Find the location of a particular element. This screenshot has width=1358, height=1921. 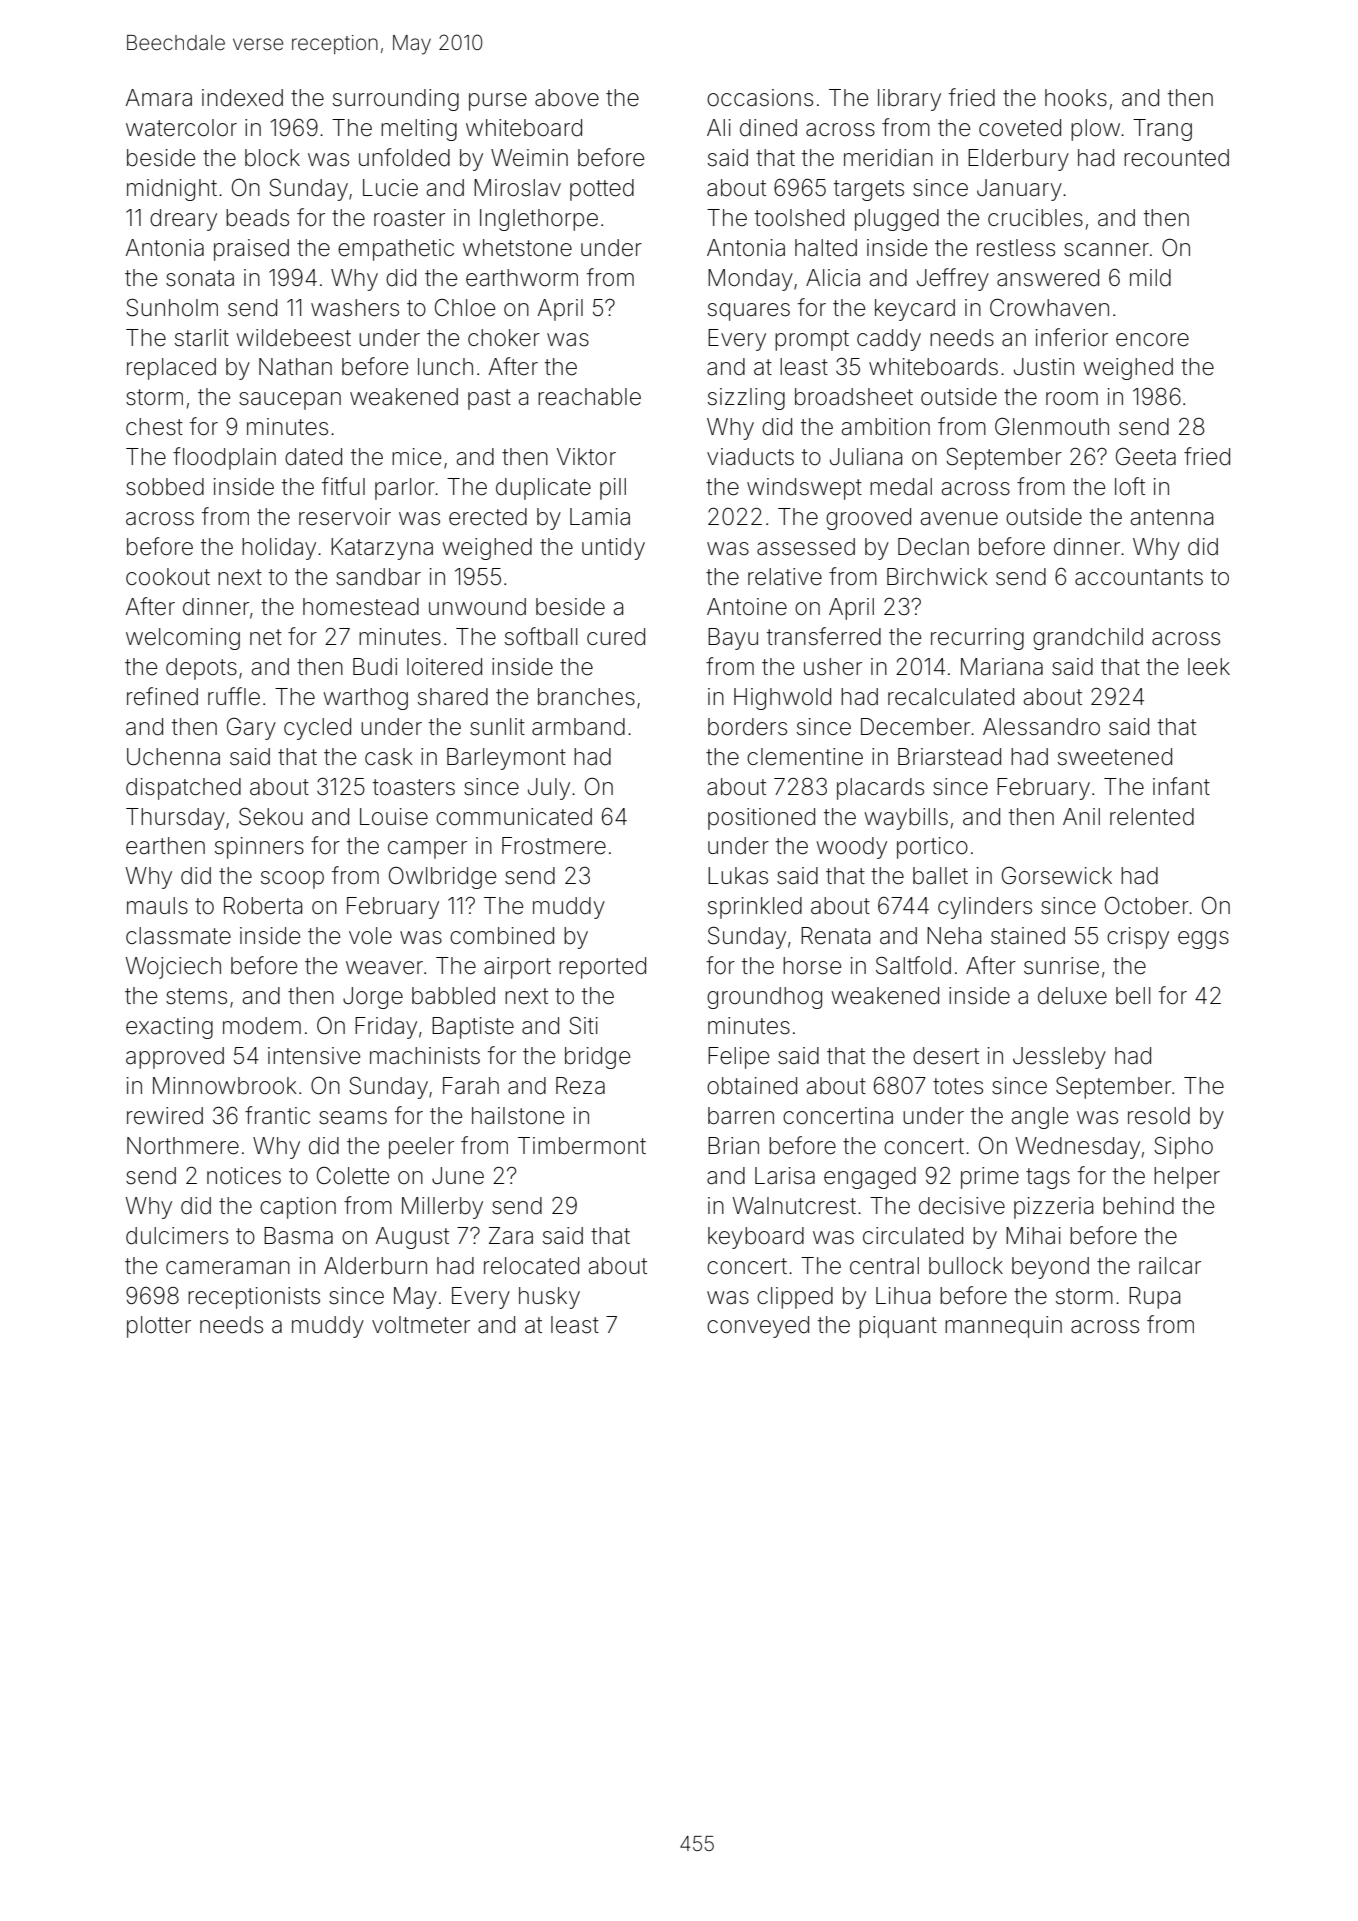

reported is located at coordinates (602, 968).
